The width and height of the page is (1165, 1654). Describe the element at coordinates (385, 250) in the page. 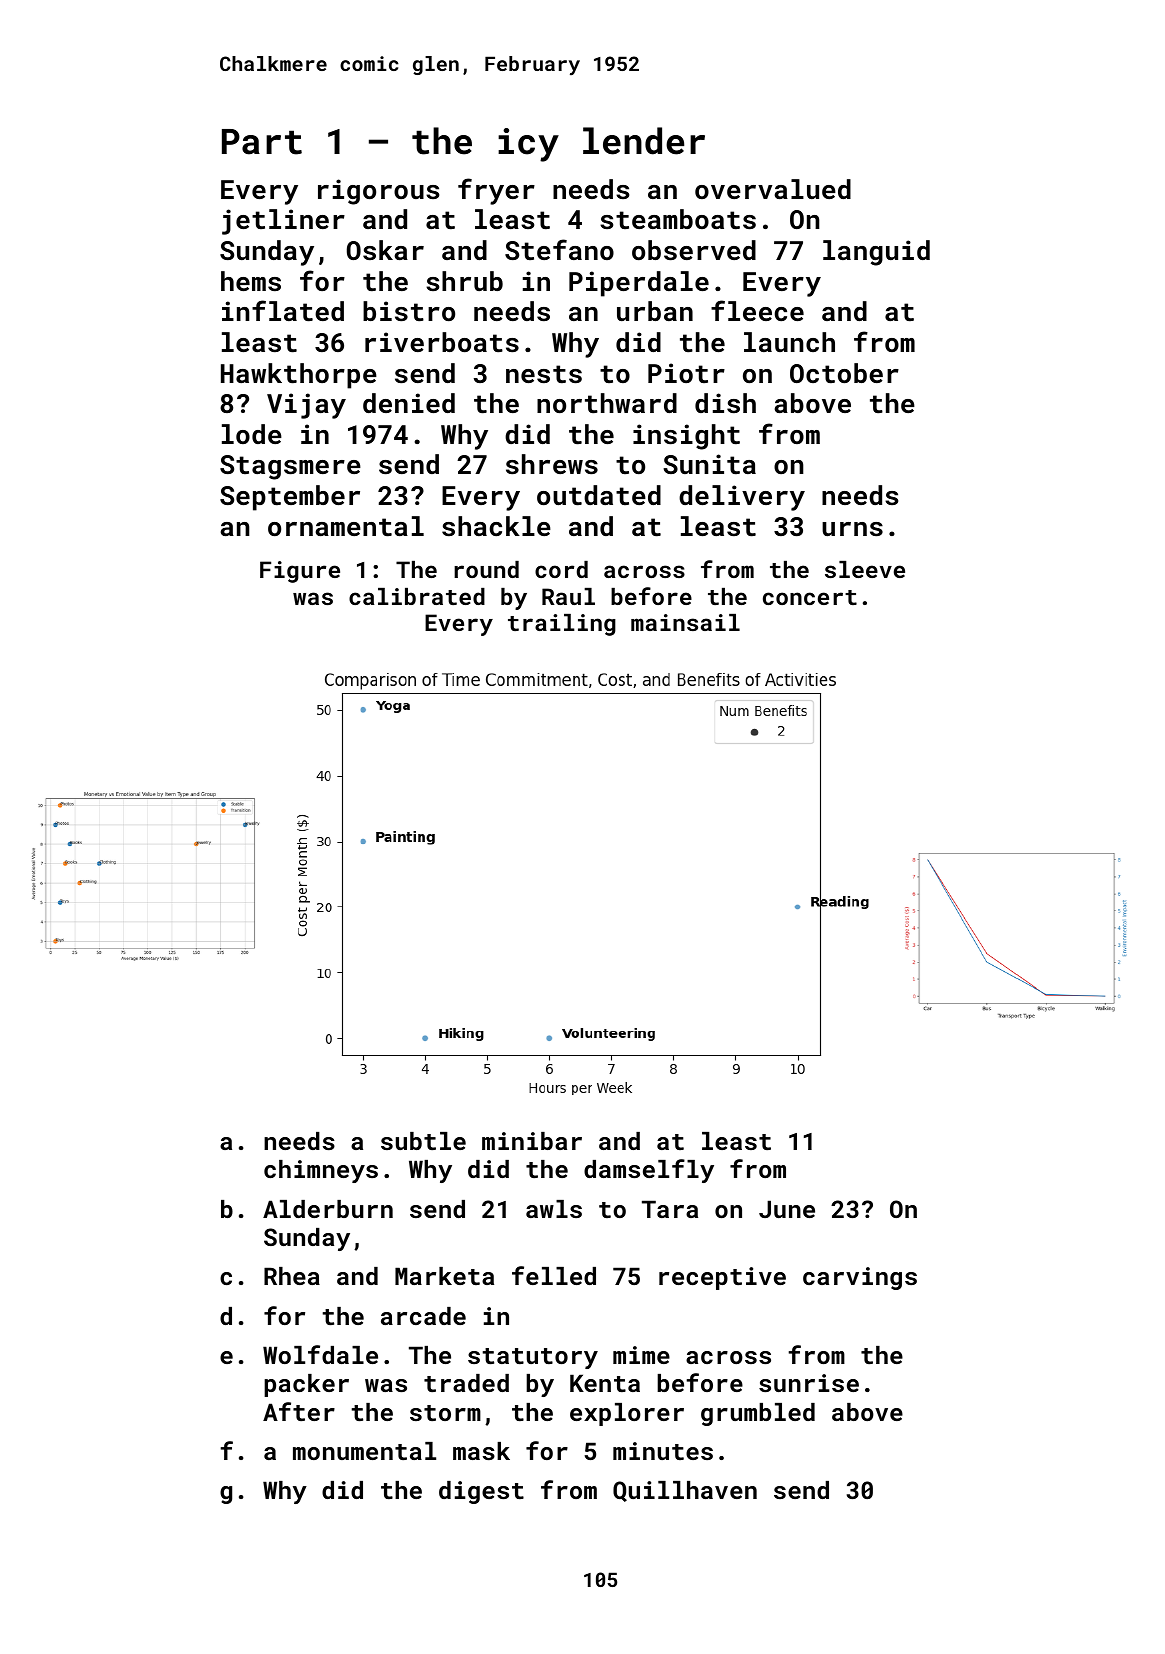

I see `Oskar` at that location.
